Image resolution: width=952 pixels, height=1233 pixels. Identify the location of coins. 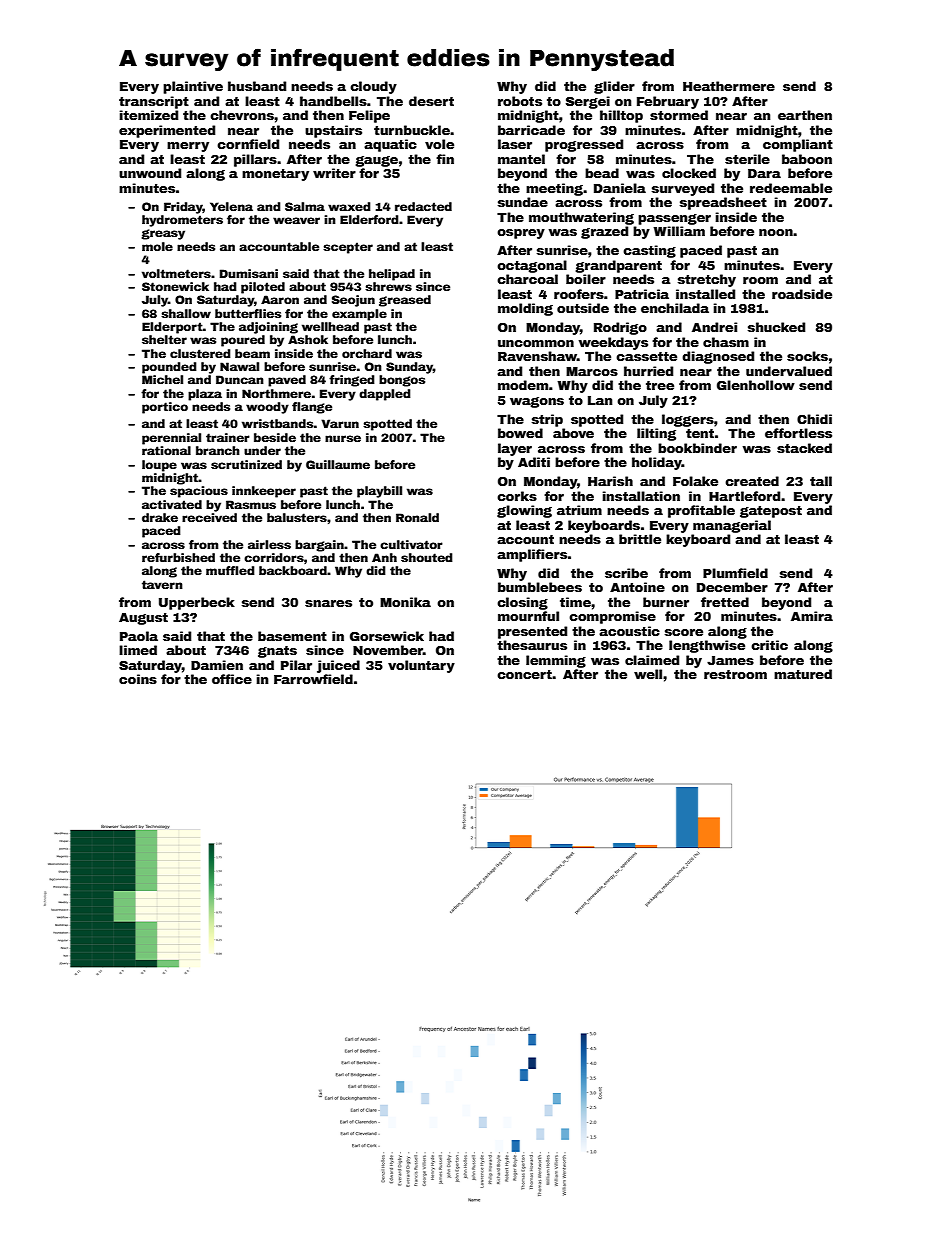
(138, 679).
